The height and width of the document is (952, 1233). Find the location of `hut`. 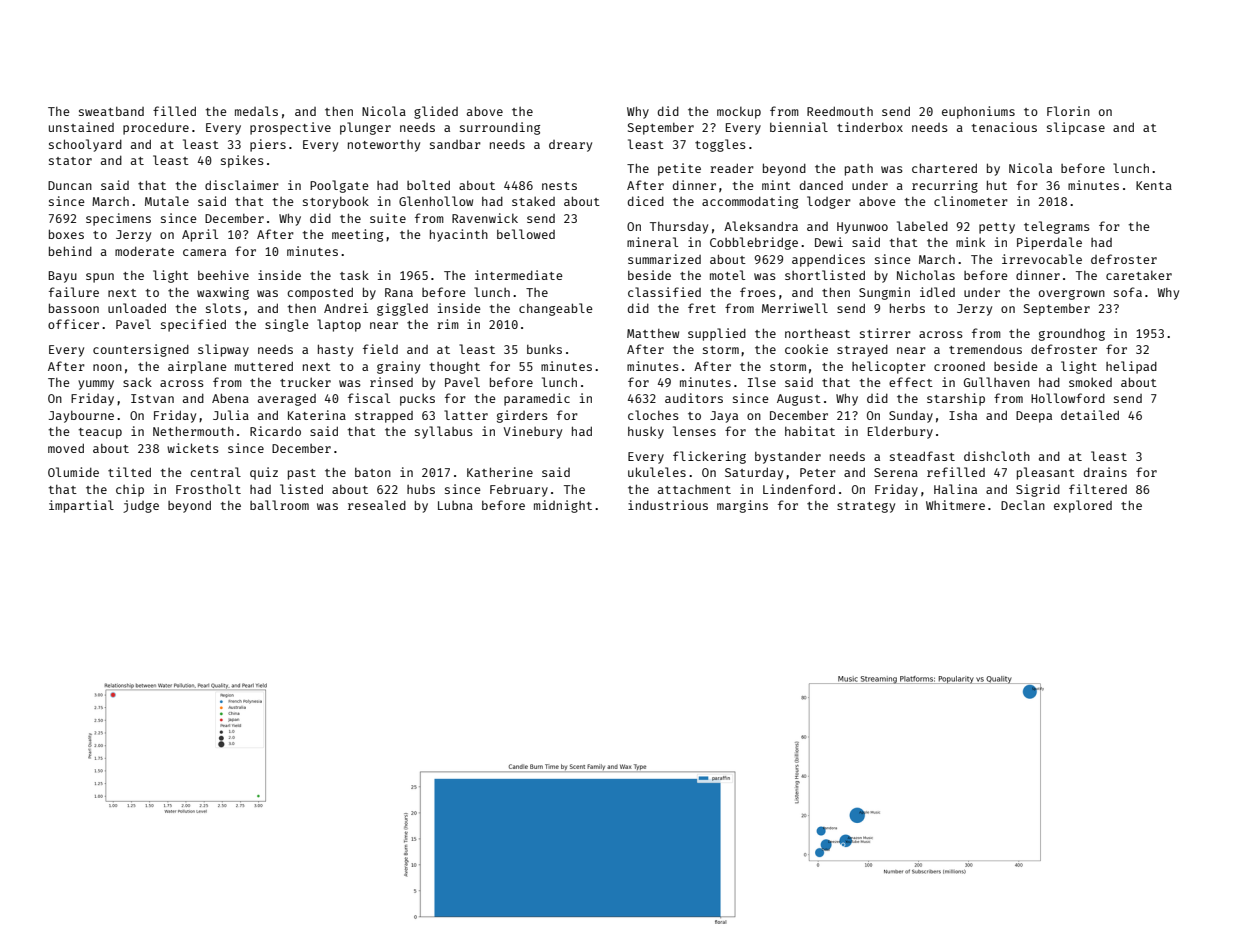

hut is located at coordinates (997, 185).
